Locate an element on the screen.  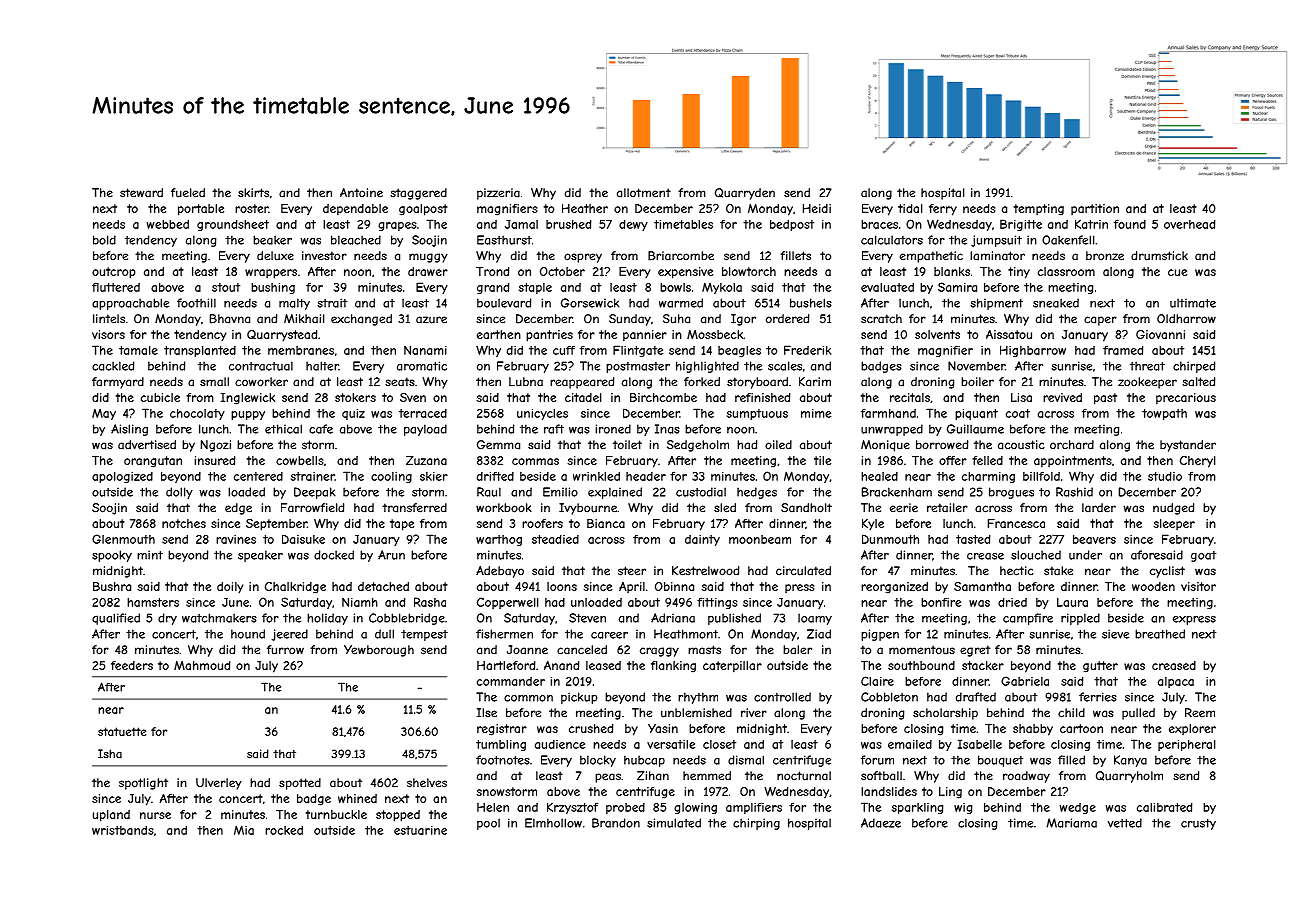
stopped is located at coordinates (398, 816).
